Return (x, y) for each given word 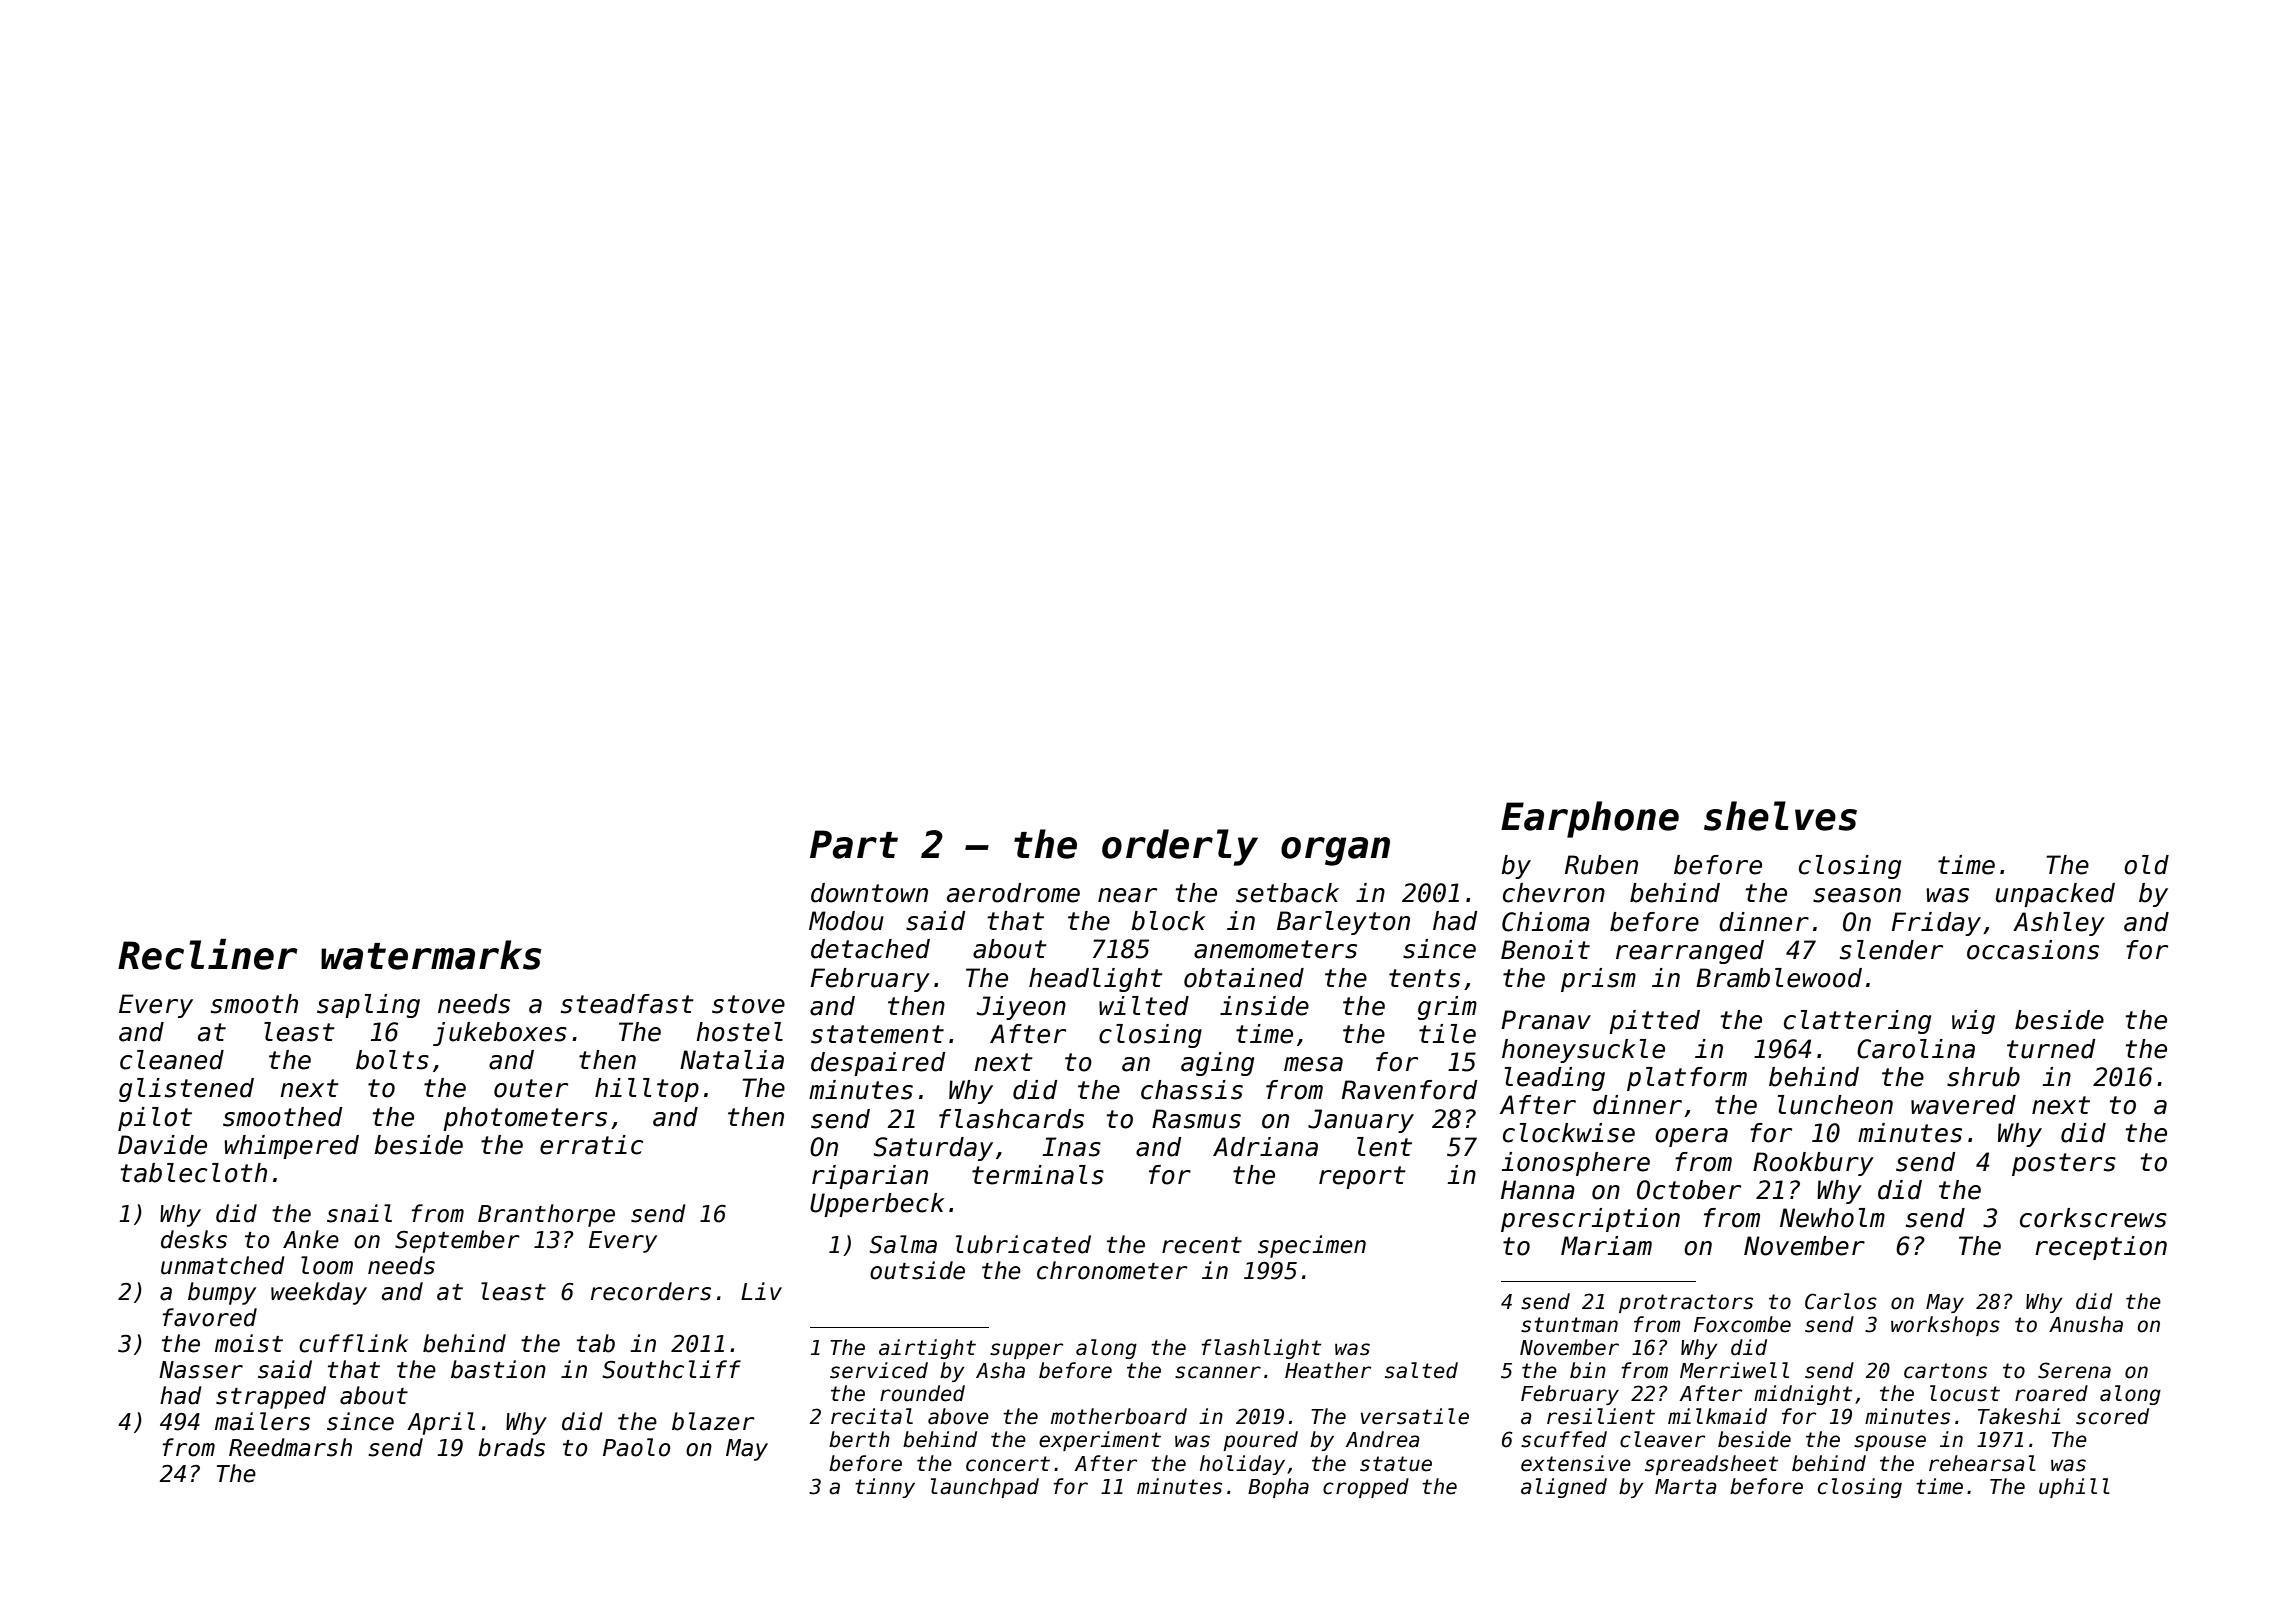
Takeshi (2019, 1416)
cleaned (172, 1060)
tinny (885, 1488)
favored (209, 1317)
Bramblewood (1779, 978)
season (1857, 895)
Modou (846, 921)
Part (854, 844)
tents (1424, 978)
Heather (1328, 1370)
